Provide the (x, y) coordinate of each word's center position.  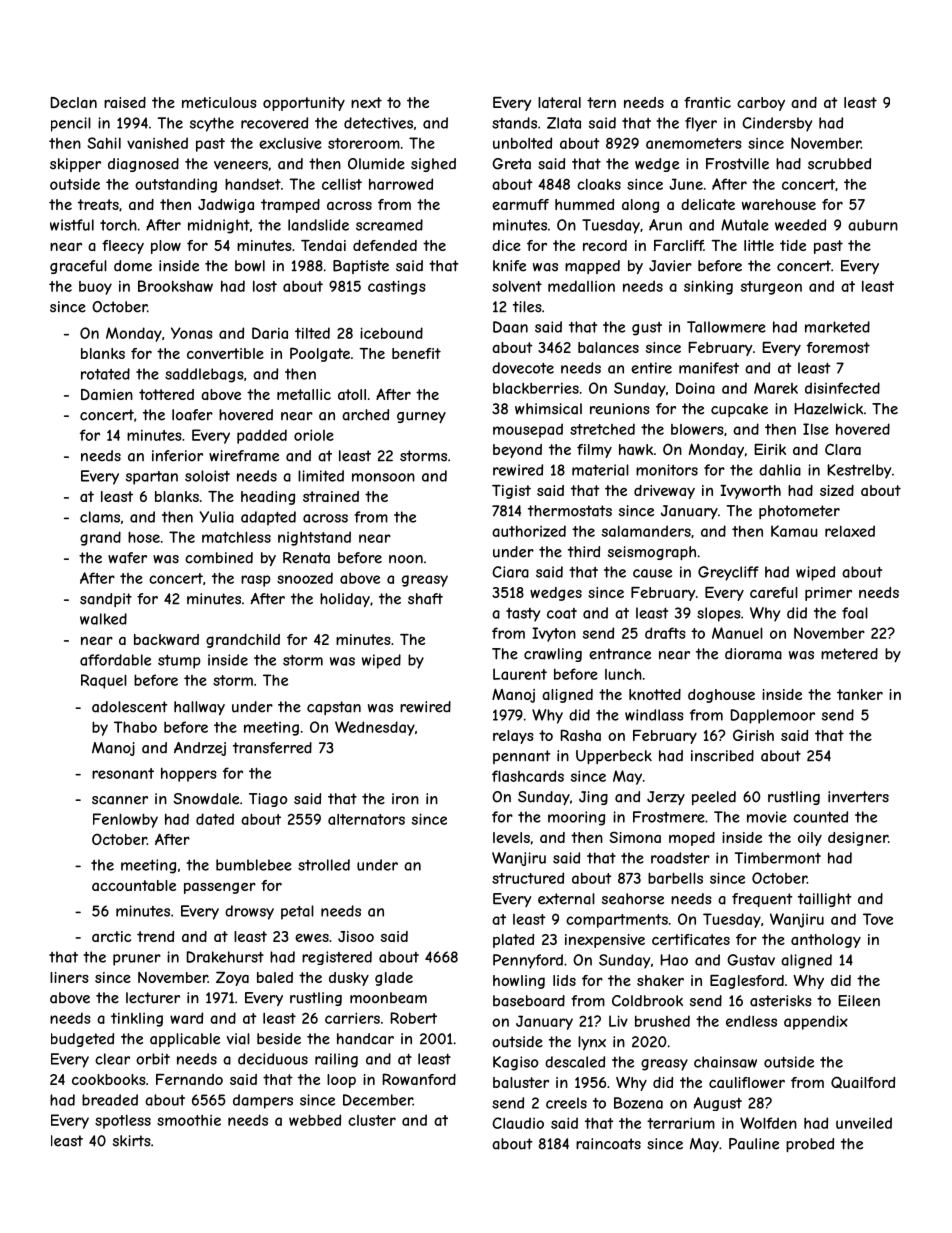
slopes (719, 614)
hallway (199, 708)
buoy (95, 288)
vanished (157, 143)
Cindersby (777, 124)
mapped (592, 267)
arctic (111, 936)
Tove (878, 919)
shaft (425, 599)
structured (528, 878)
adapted (268, 518)
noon (406, 559)
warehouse (779, 204)
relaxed (850, 531)
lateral (559, 102)
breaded (110, 1100)
